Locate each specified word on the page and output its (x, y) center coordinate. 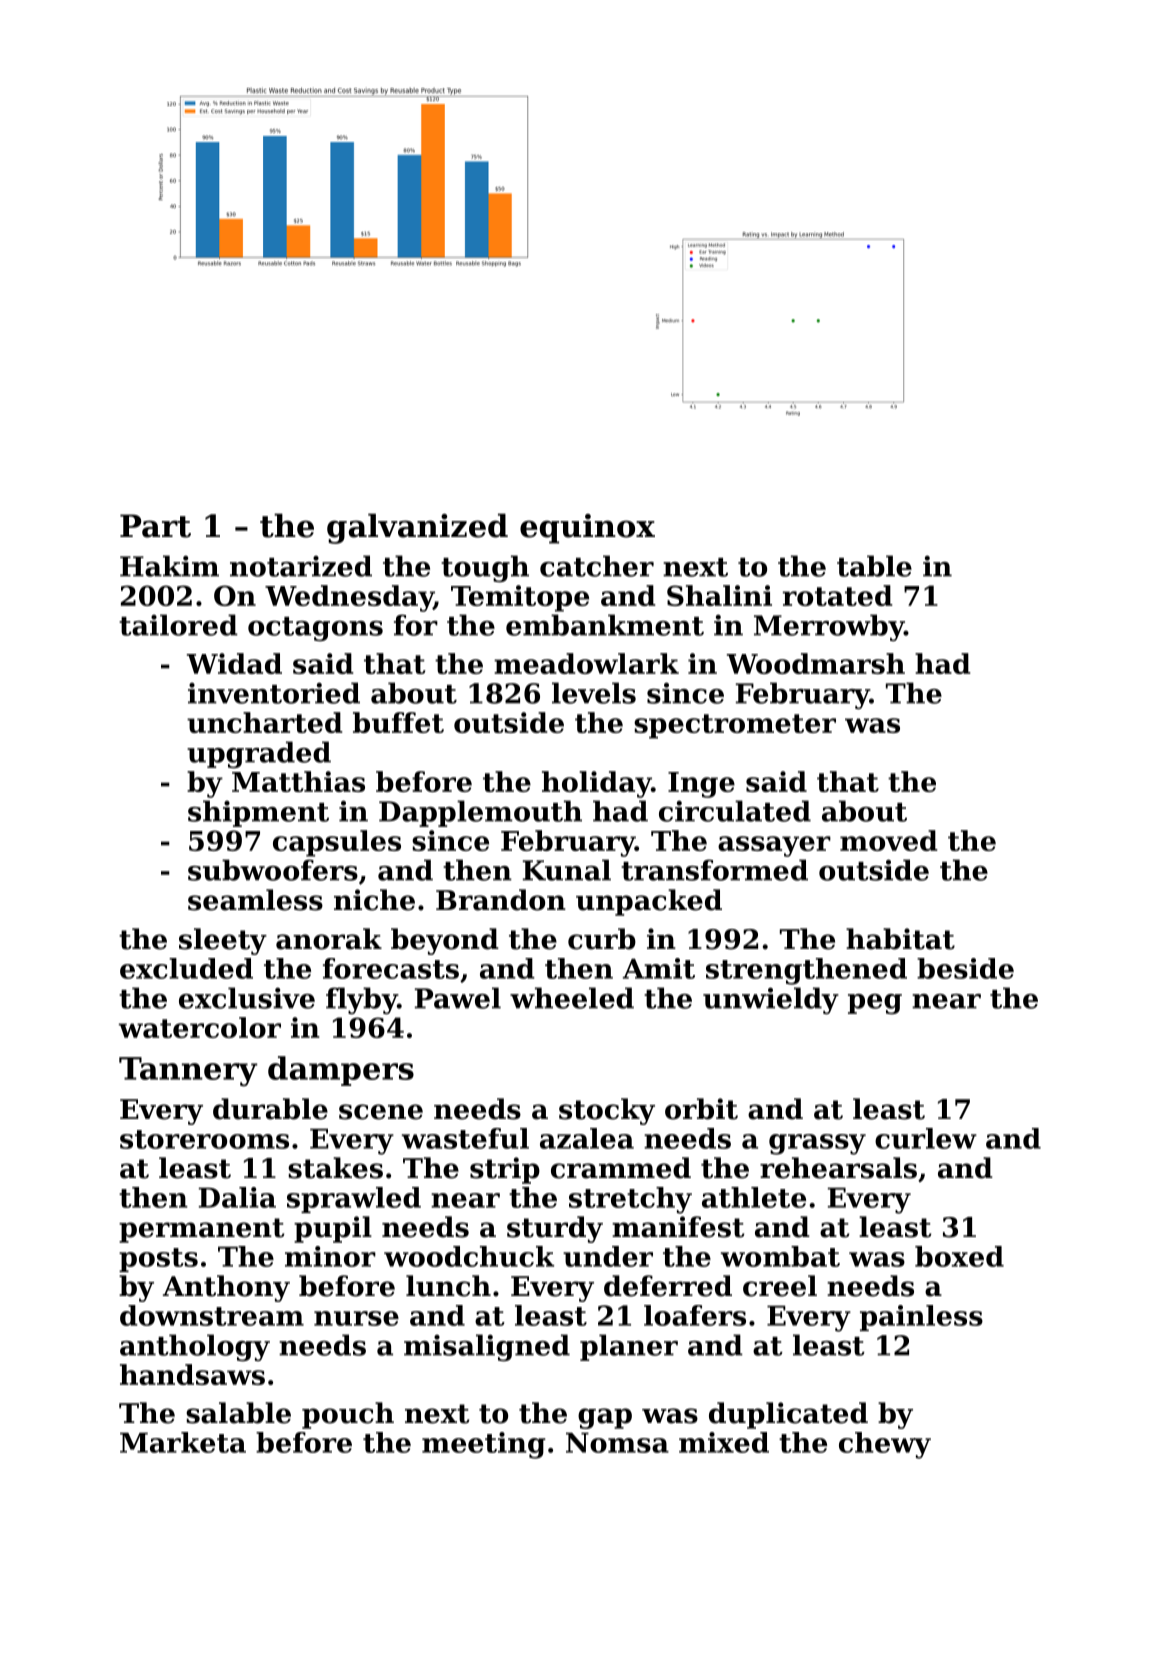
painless (921, 1318)
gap (605, 1418)
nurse (356, 1318)
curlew (926, 1138)
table (874, 566)
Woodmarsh (816, 663)
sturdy (555, 1229)
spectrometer (735, 726)
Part (155, 526)
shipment (258, 813)
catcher (597, 566)
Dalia (237, 1197)
